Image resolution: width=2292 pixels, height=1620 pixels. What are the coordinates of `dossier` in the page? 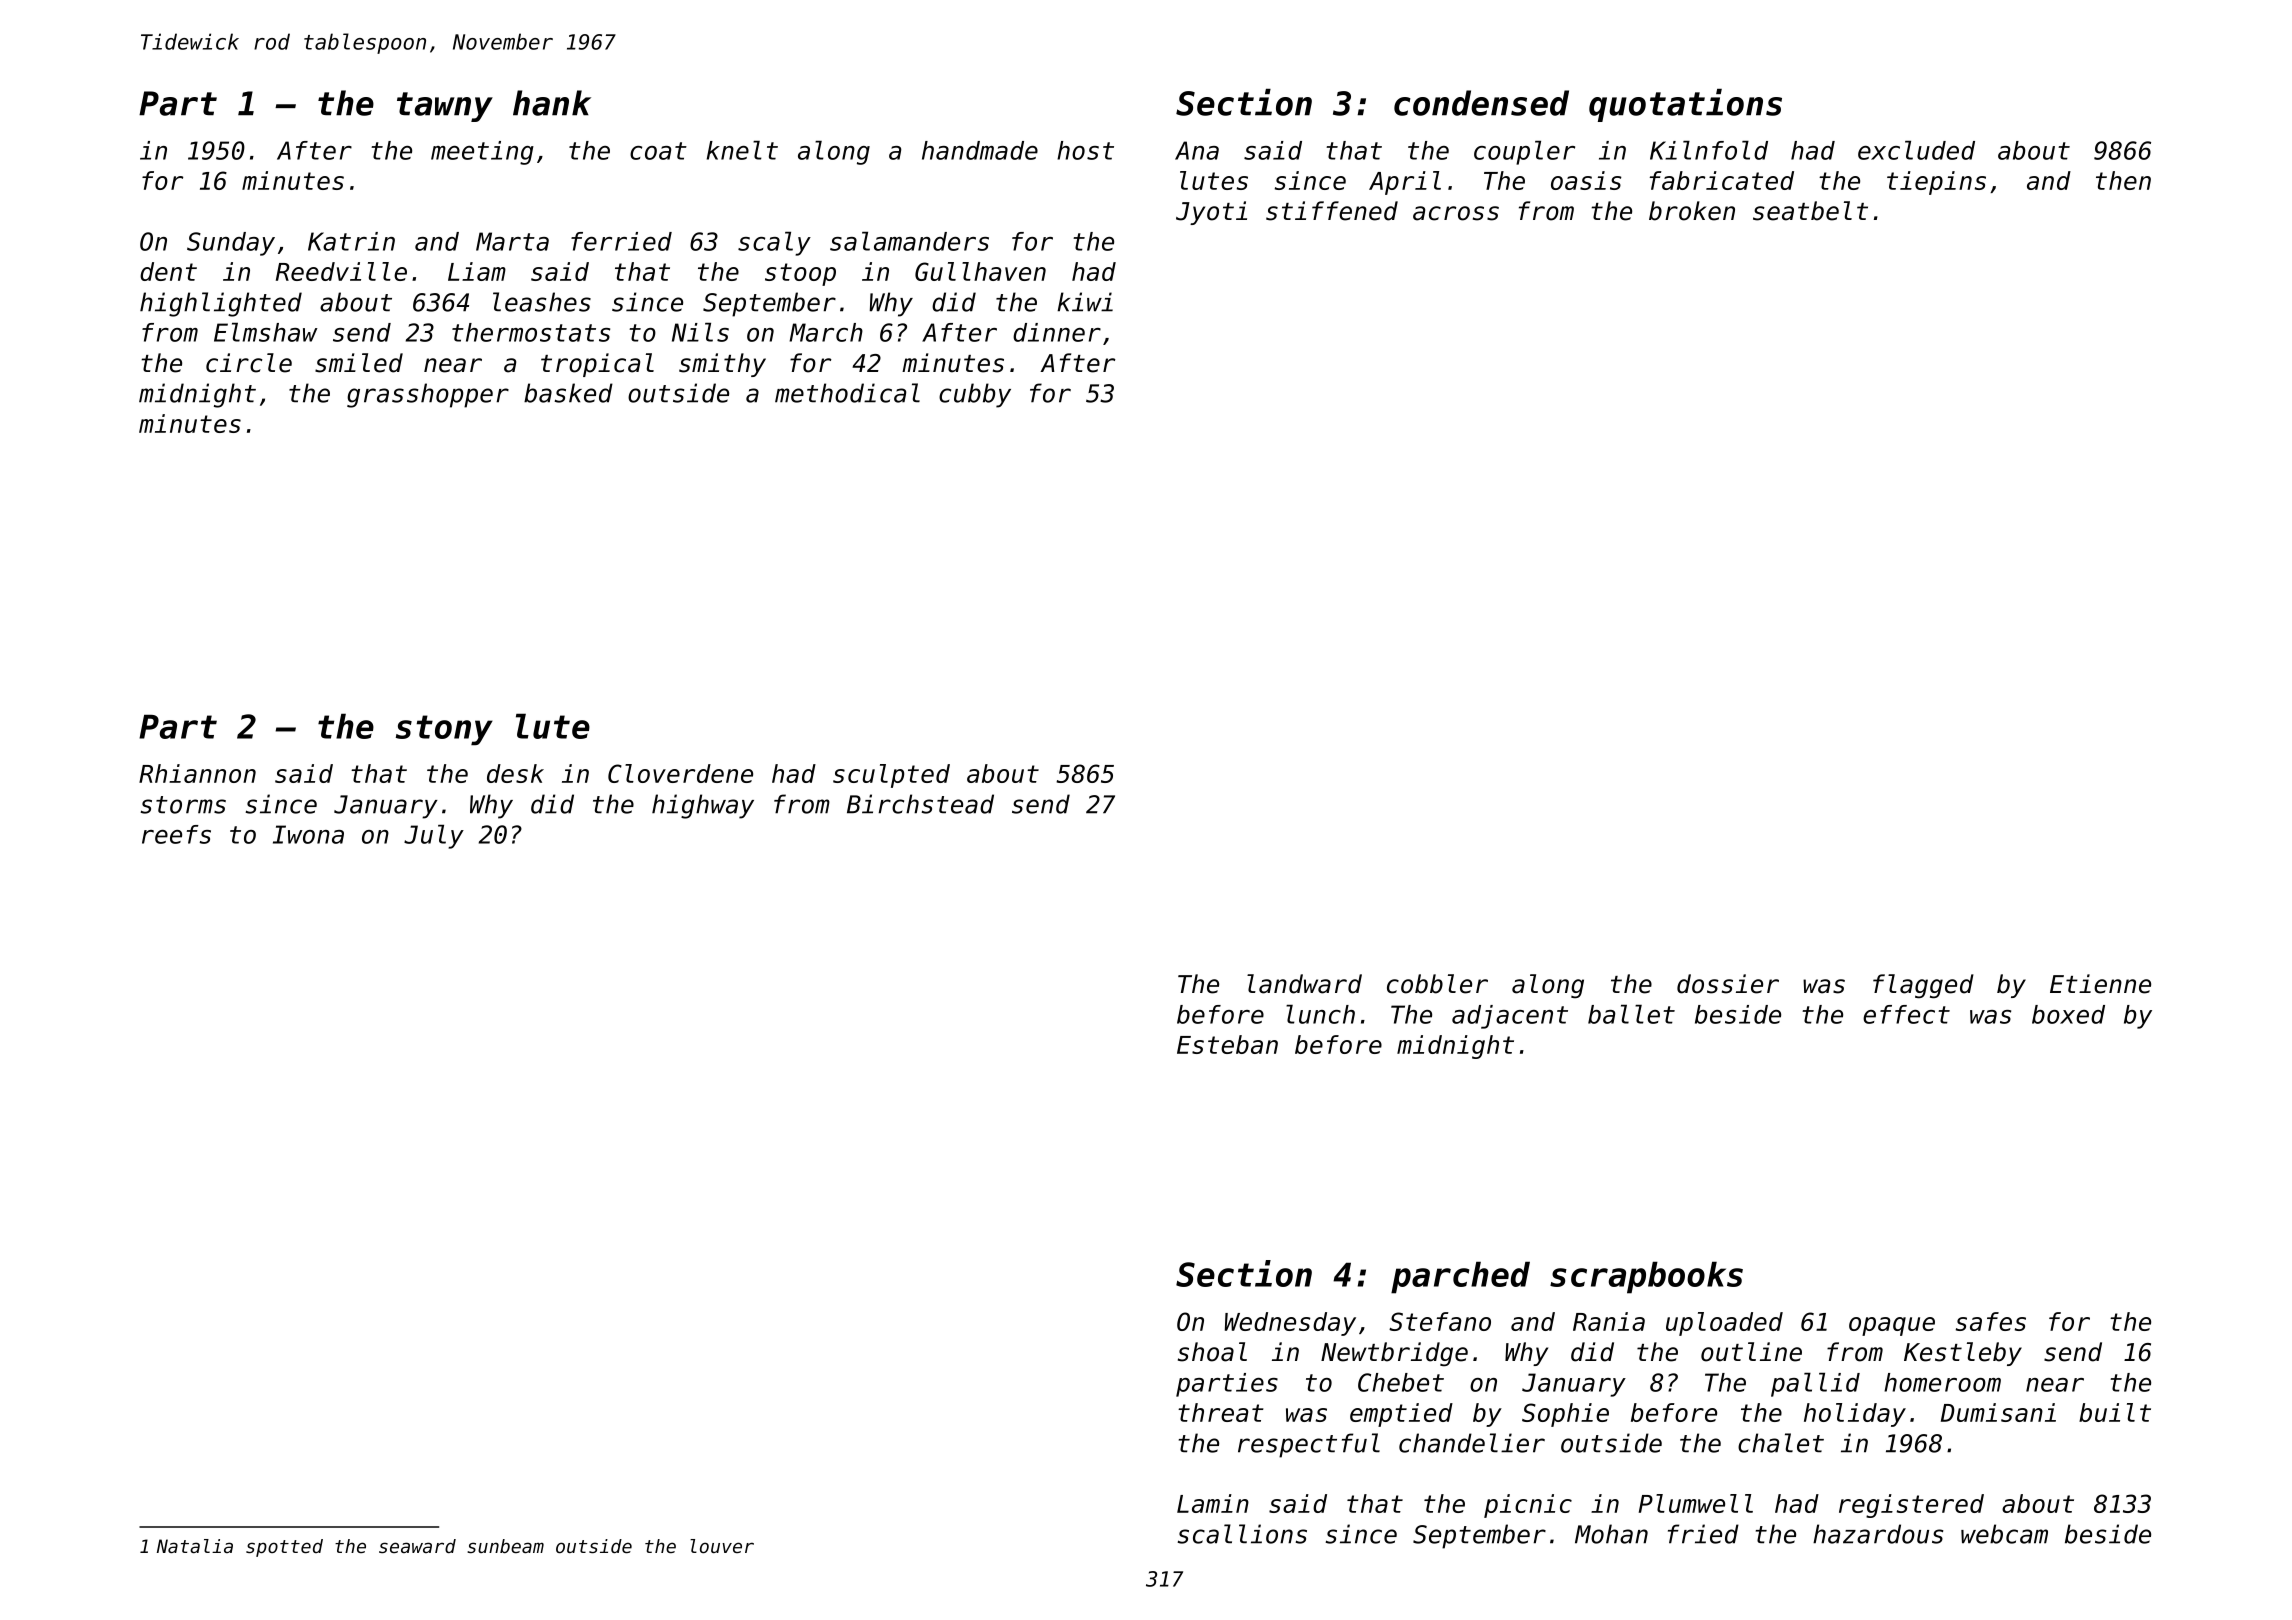 It's located at (1728, 984).
